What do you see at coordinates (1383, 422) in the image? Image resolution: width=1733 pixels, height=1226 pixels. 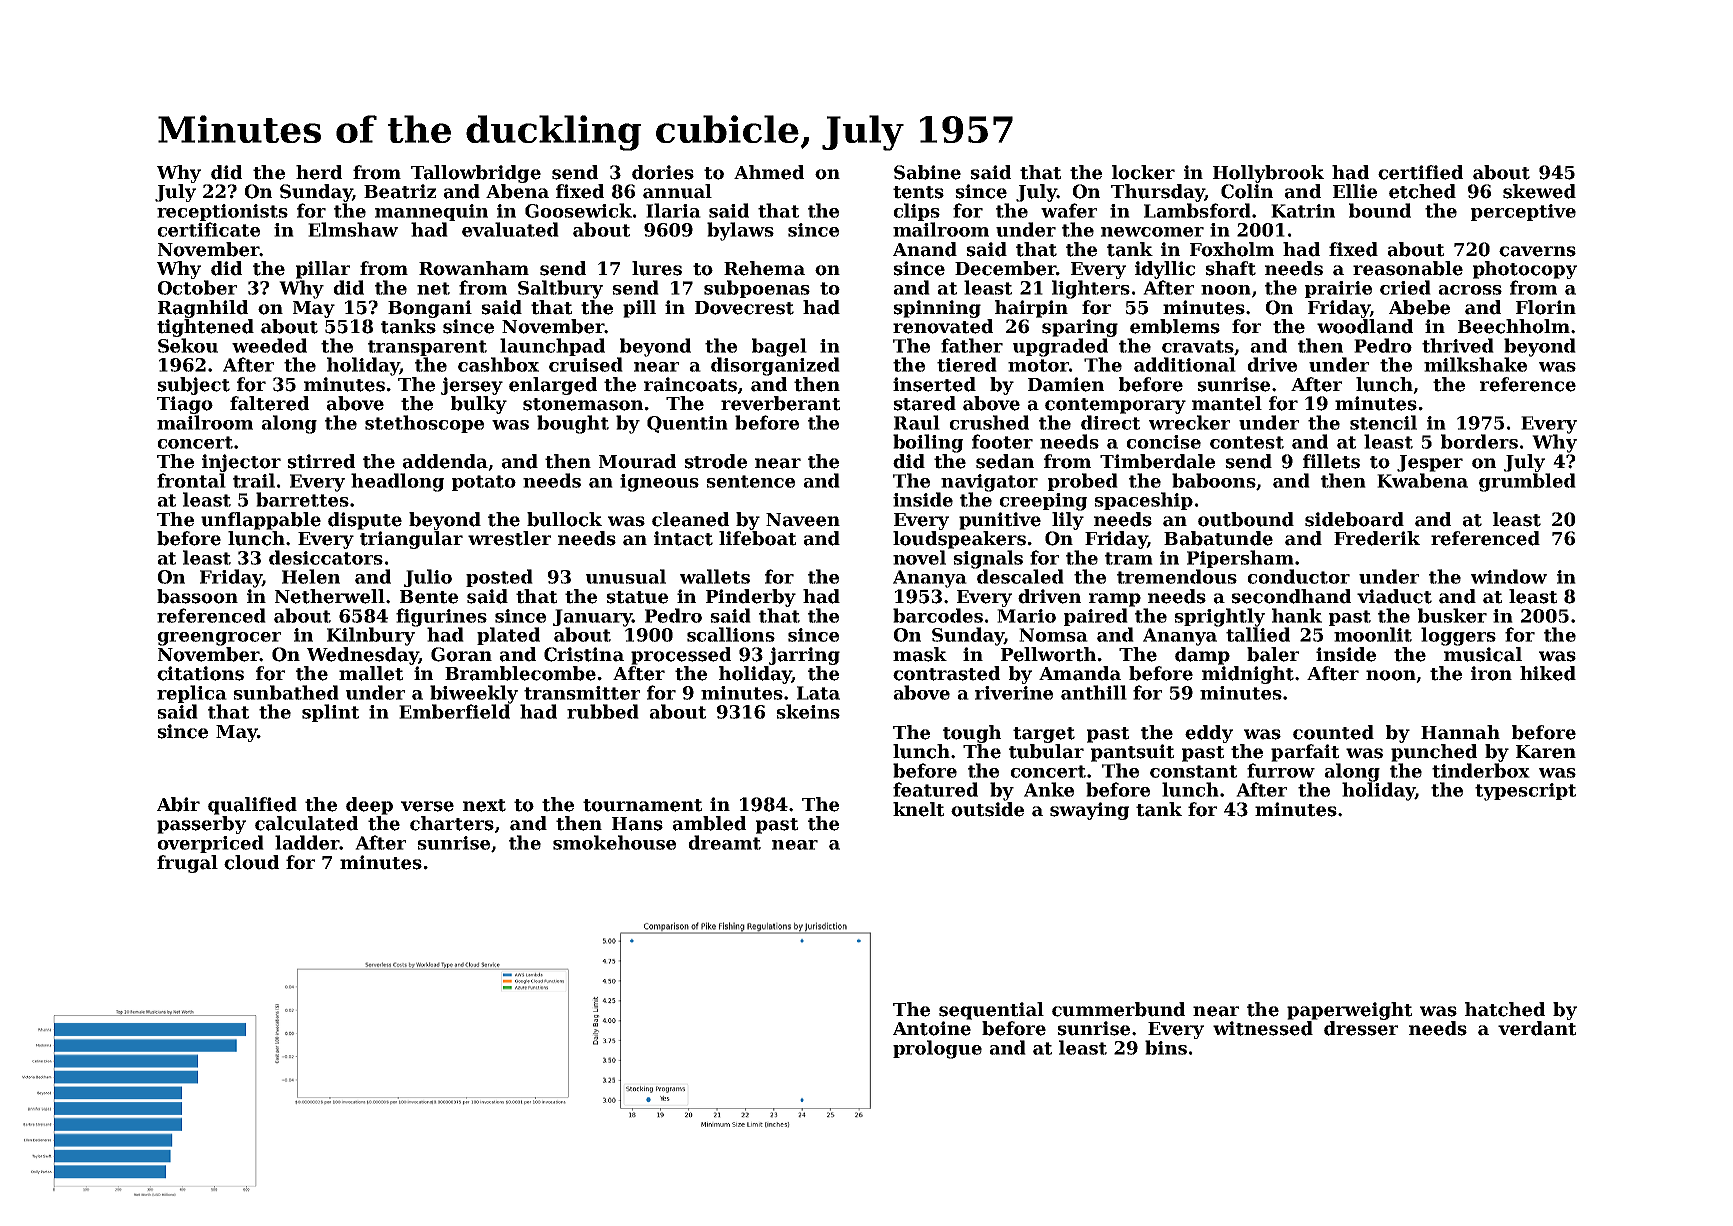 I see `stencil` at bounding box center [1383, 422].
